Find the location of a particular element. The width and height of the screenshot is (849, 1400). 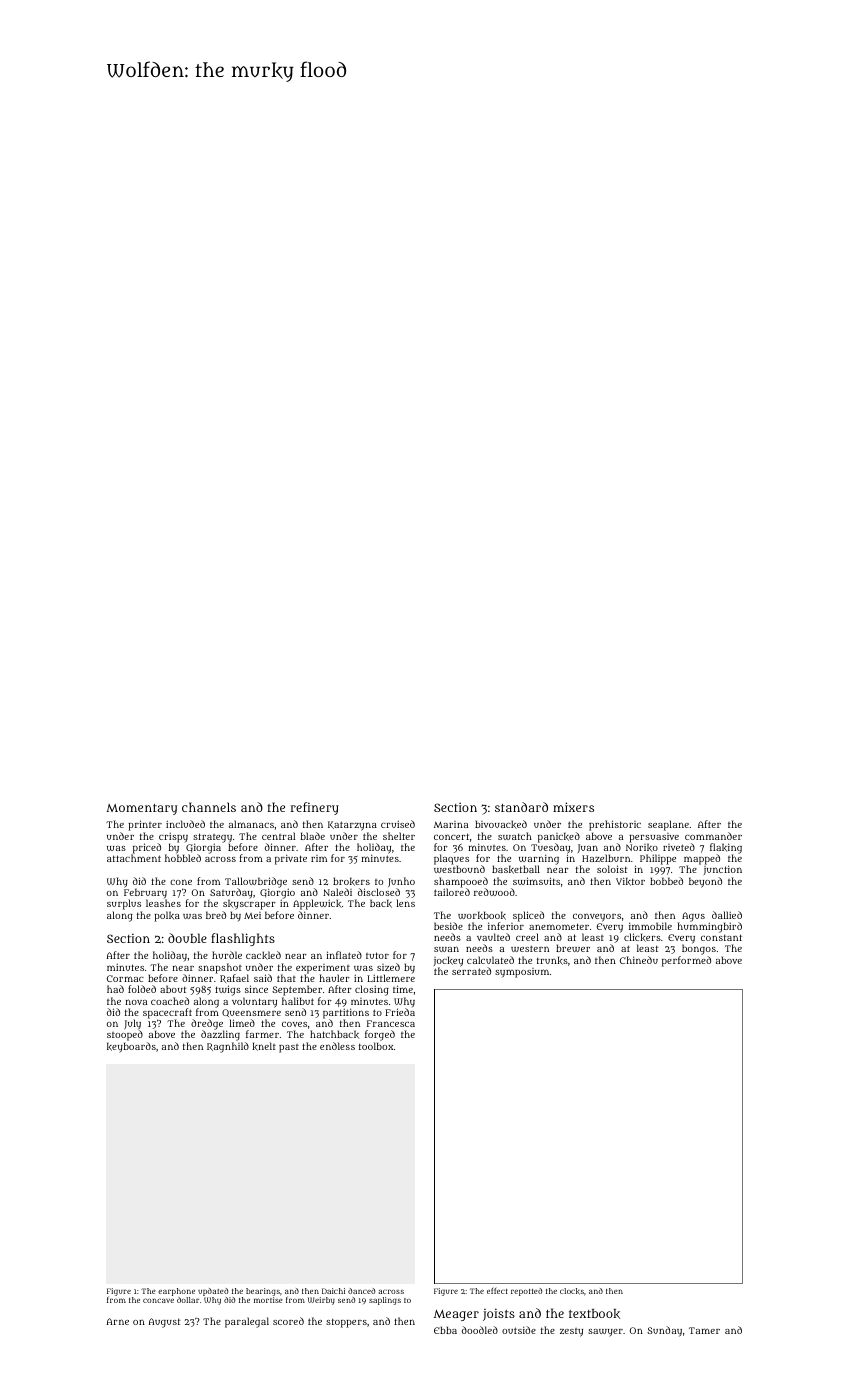

keyboards is located at coordinates (131, 1047).
